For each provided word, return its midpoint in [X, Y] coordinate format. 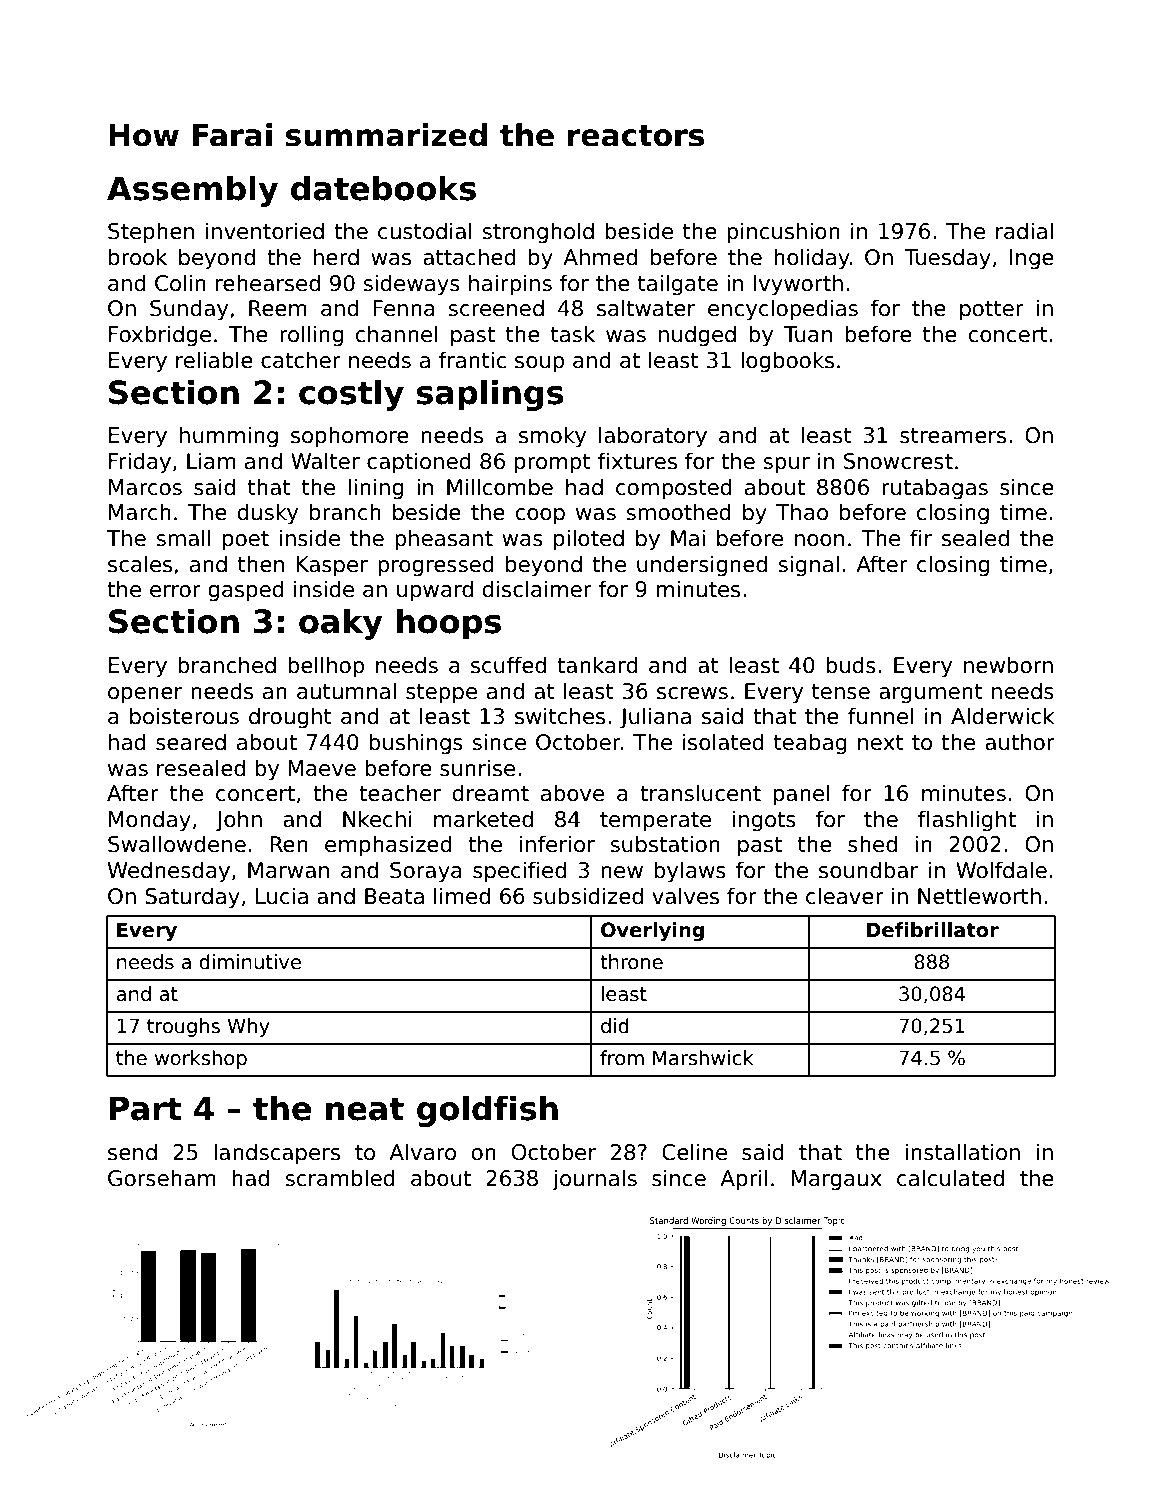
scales [140, 564]
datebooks [383, 188]
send [132, 1152]
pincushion [783, 233]
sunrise [477, 768]
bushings [416, 744]
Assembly [192, 191]
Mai [688, 538]
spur [786, 465]
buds [851, 665]
